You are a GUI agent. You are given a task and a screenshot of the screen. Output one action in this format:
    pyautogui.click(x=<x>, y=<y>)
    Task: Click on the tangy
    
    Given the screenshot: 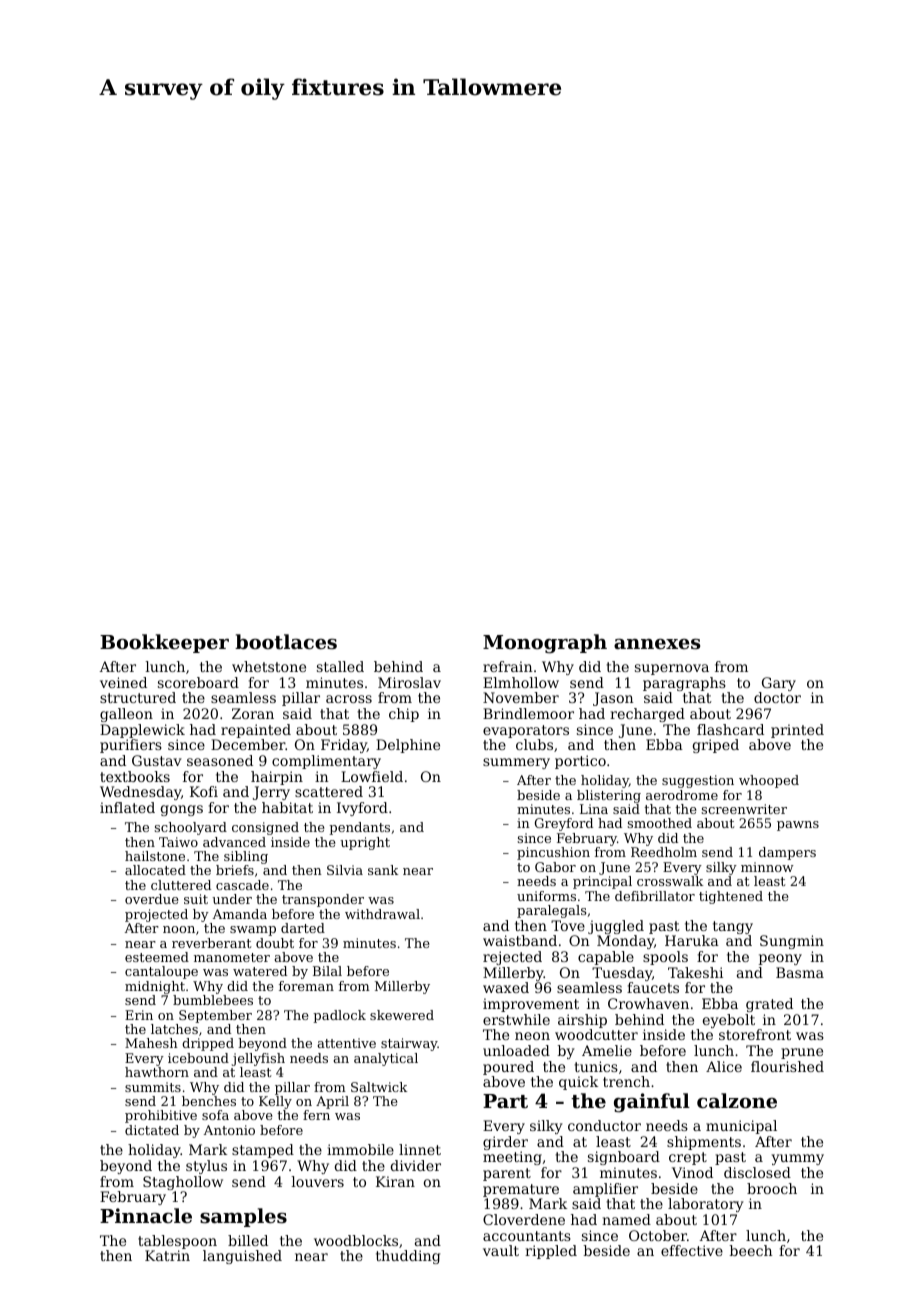 What is the action you would take?
    pyautogui.click(x=733, y=927)
